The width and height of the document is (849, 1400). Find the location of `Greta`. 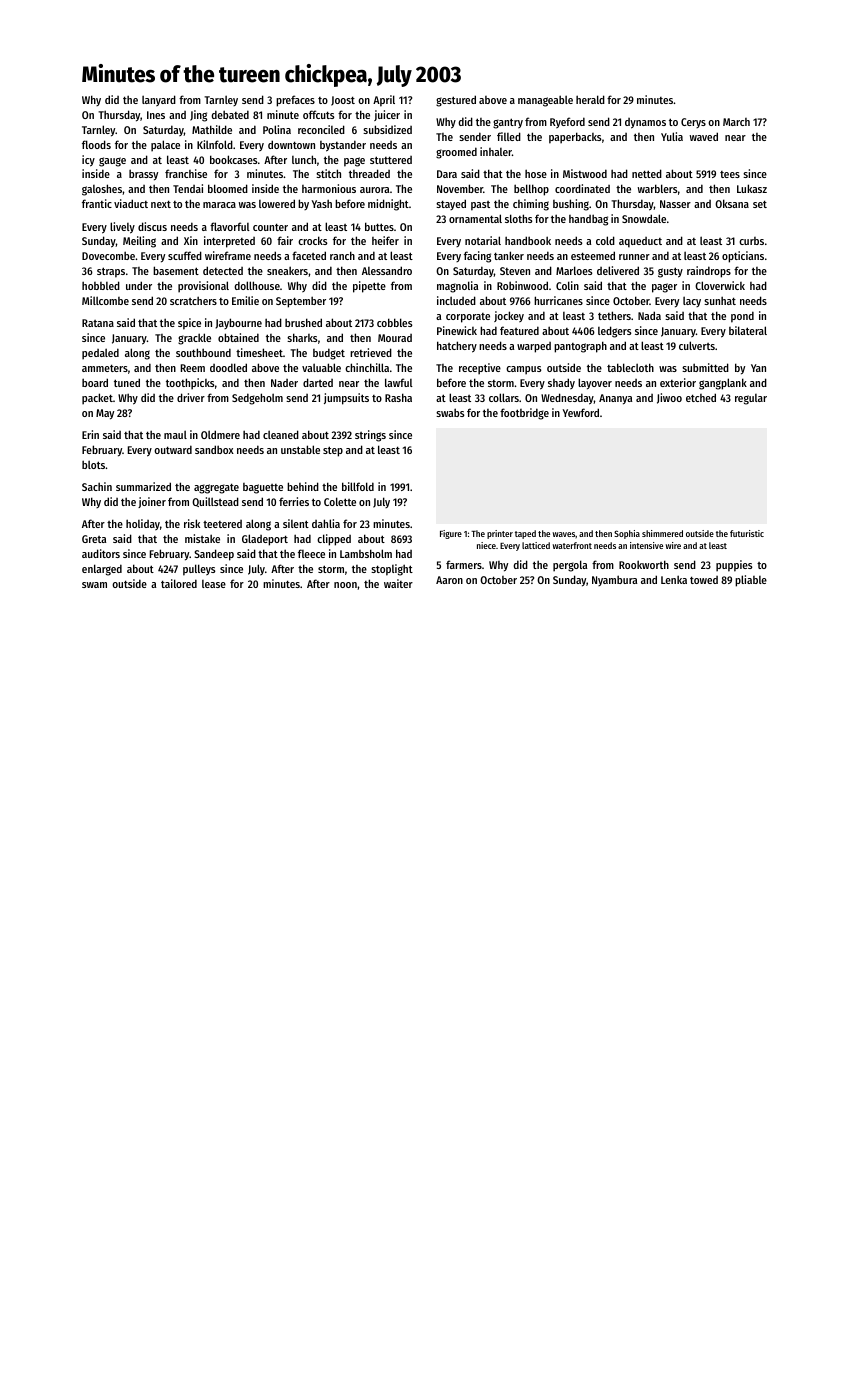

Greta is located at coordinates (94, 539).
